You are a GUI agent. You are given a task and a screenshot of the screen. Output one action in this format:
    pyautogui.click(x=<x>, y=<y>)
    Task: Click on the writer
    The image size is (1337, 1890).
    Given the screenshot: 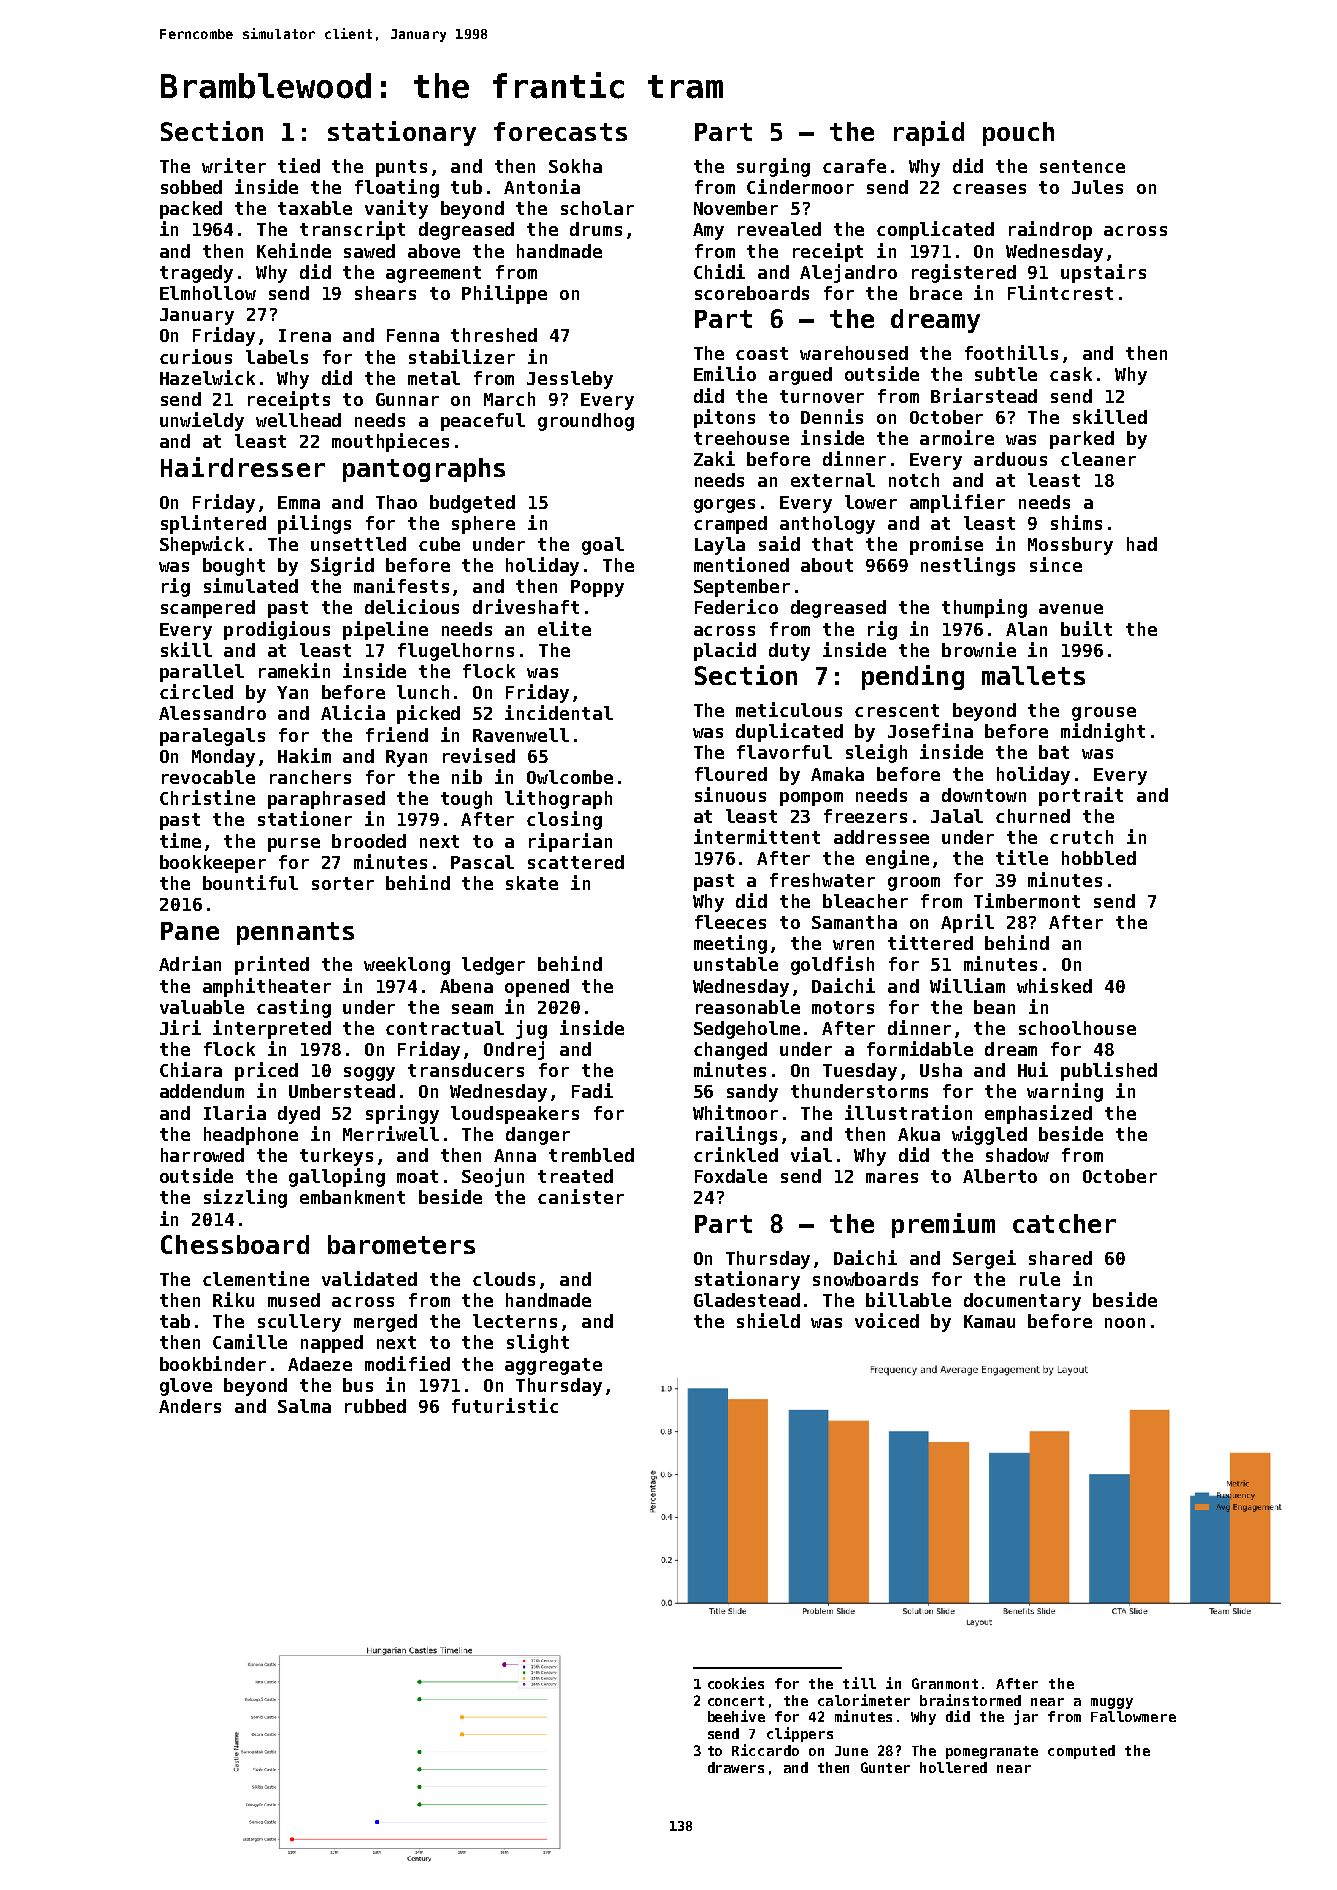 What is the action you would take?
    pyautogui.click(x=234, y=165)
